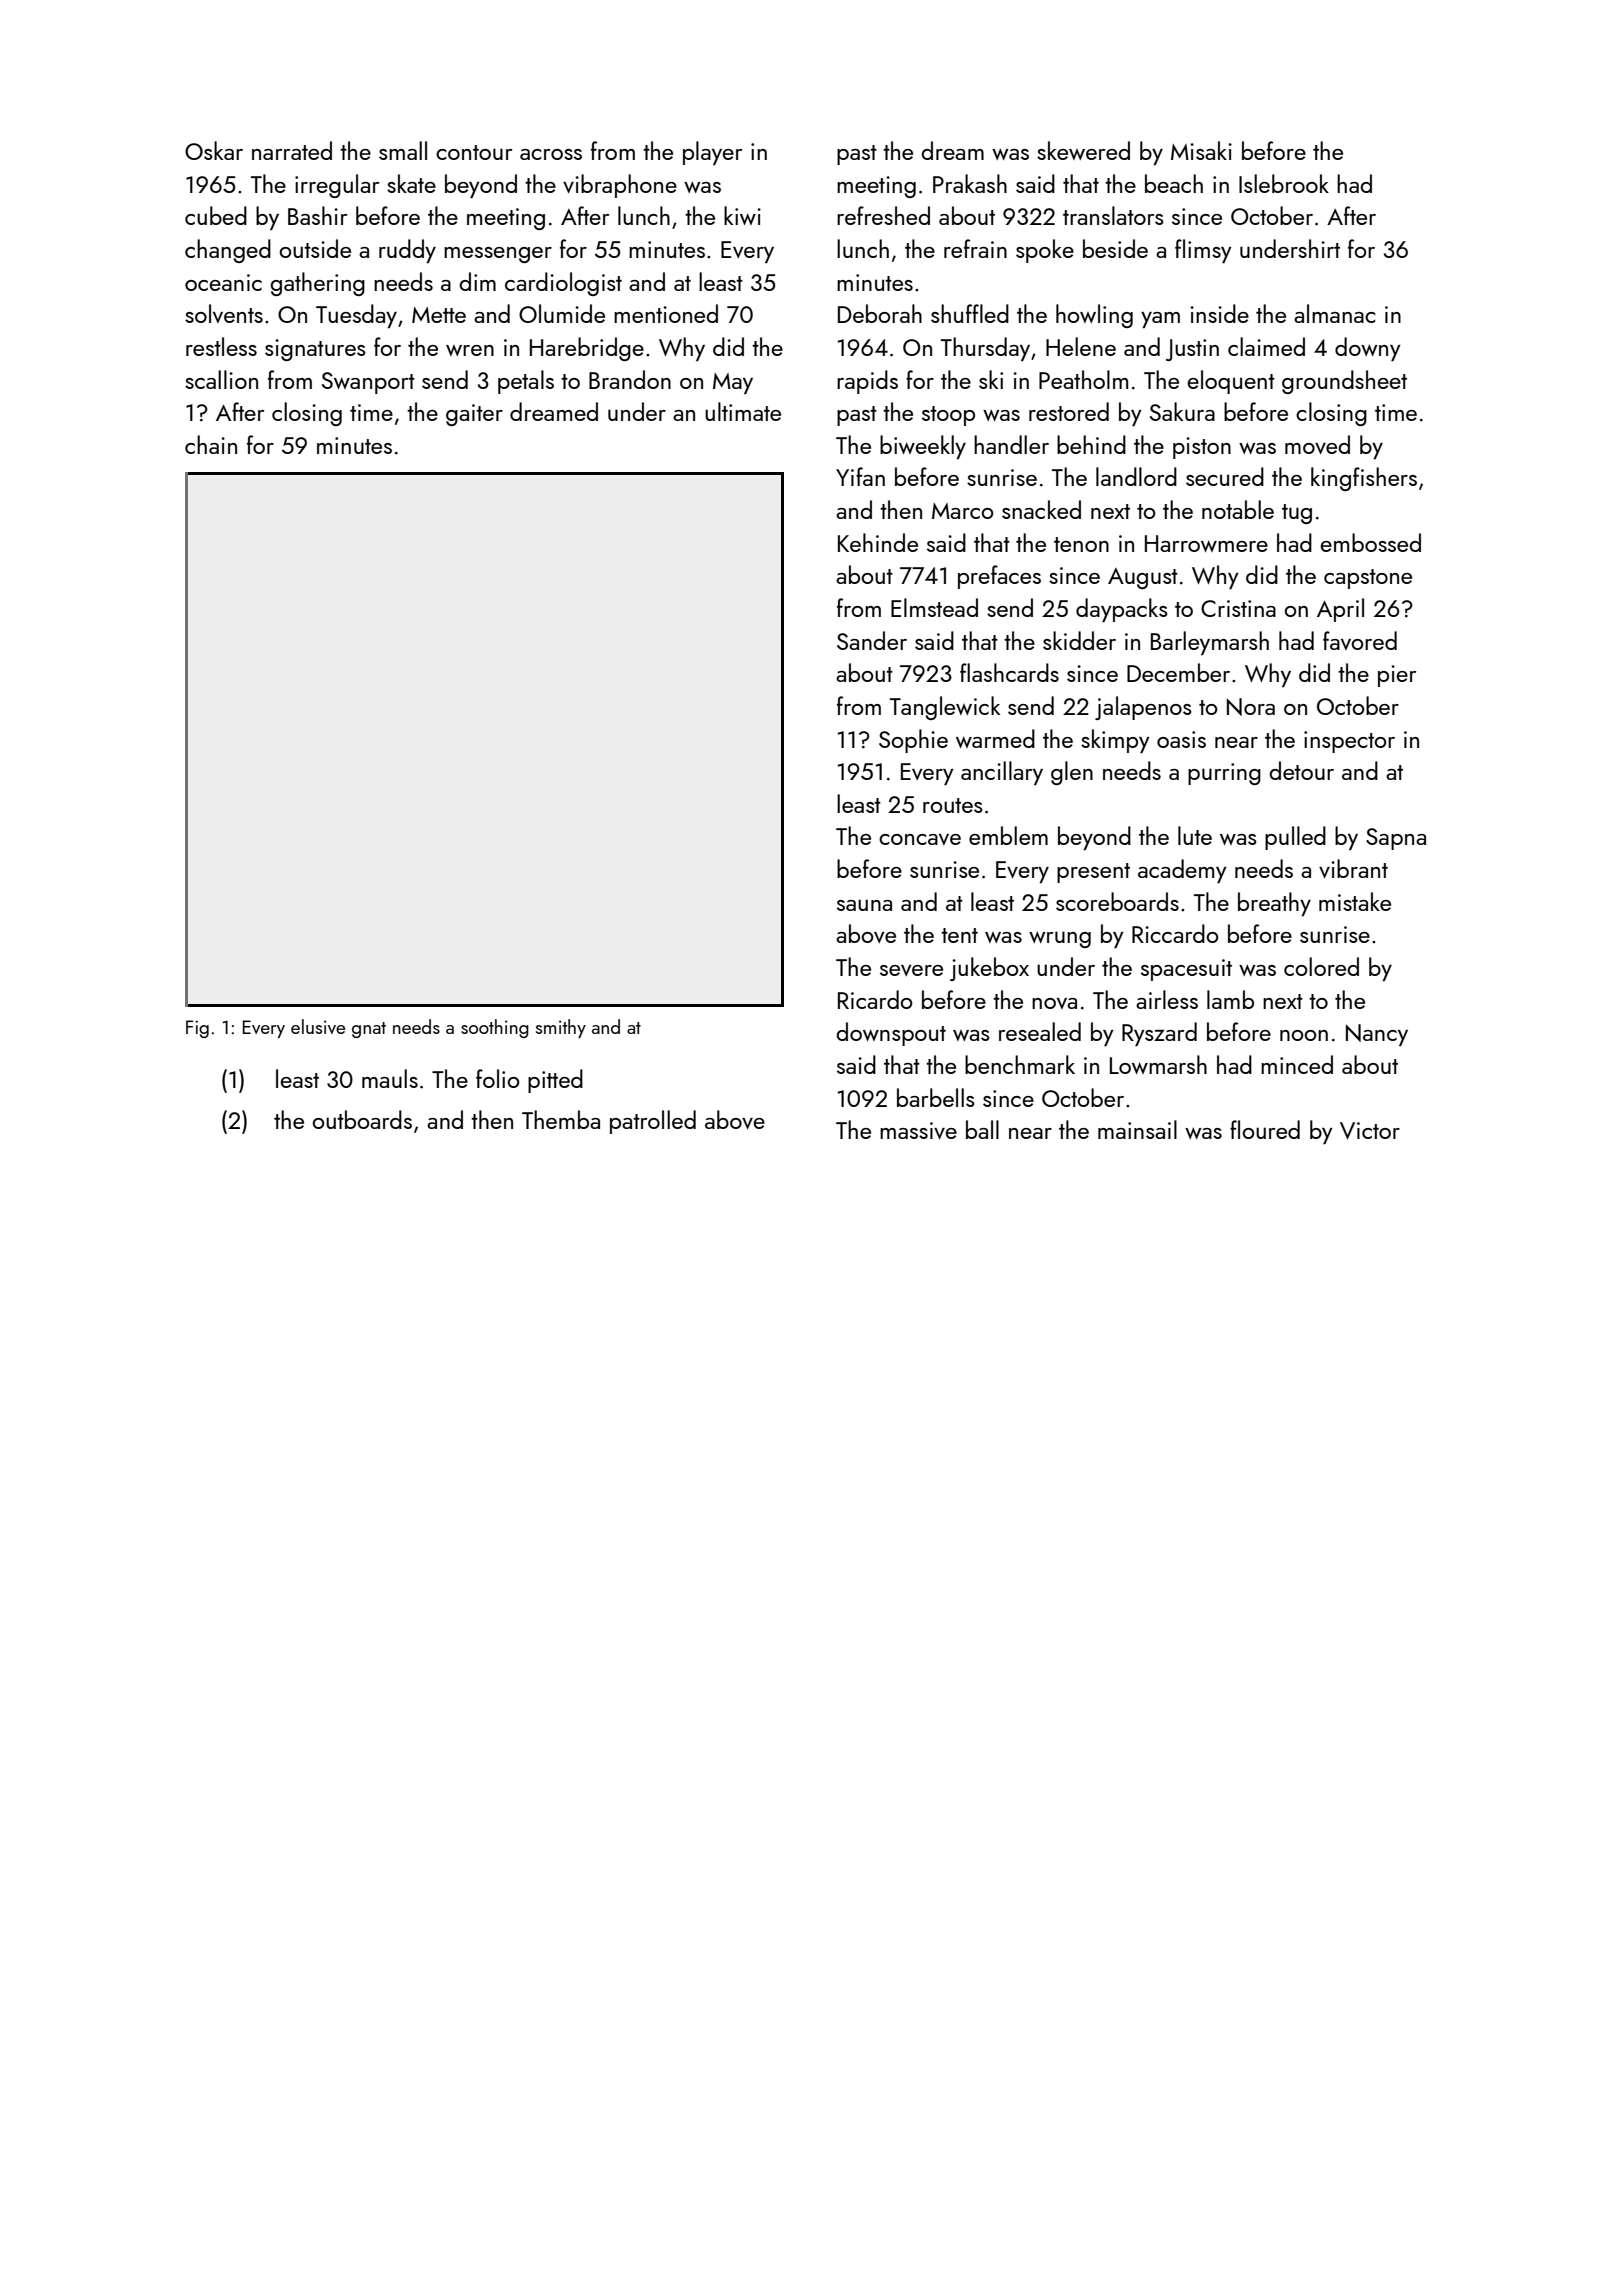  Describe the element at coordinates (712, 153) in the image. I see `player` at that location.
